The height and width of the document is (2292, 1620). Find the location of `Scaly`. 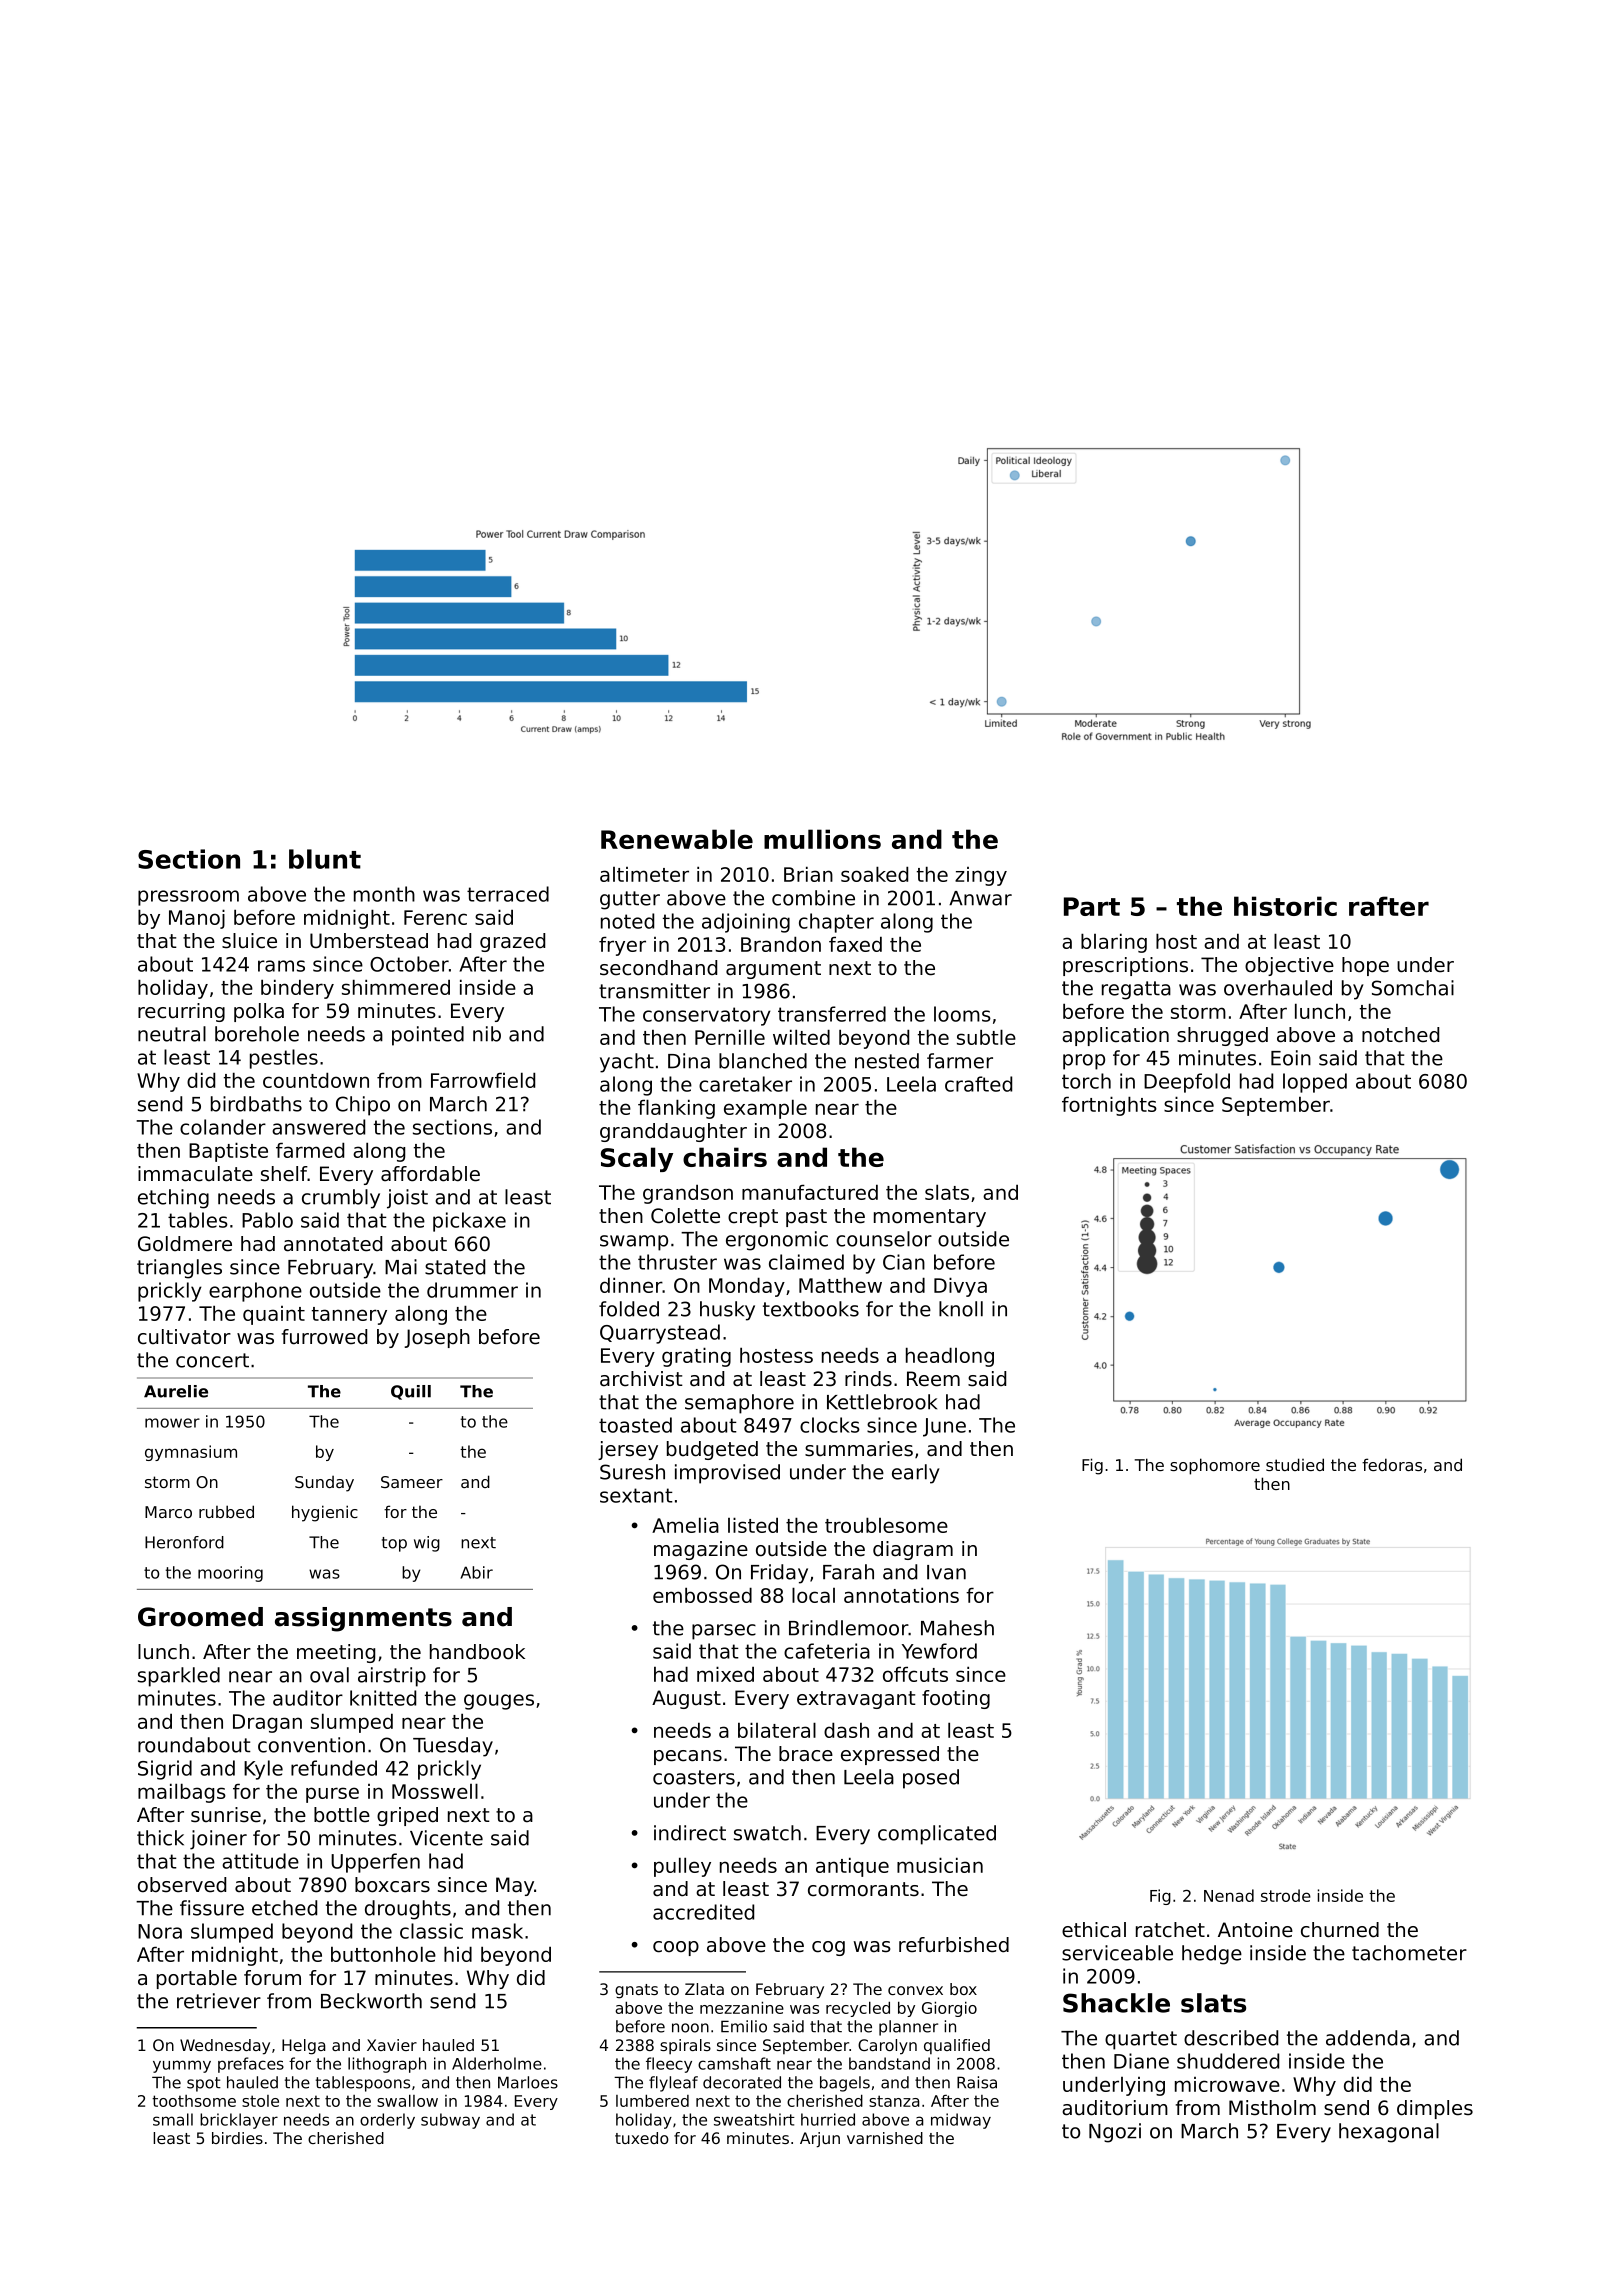

Scaly is located at coordinates (637, 1159).
